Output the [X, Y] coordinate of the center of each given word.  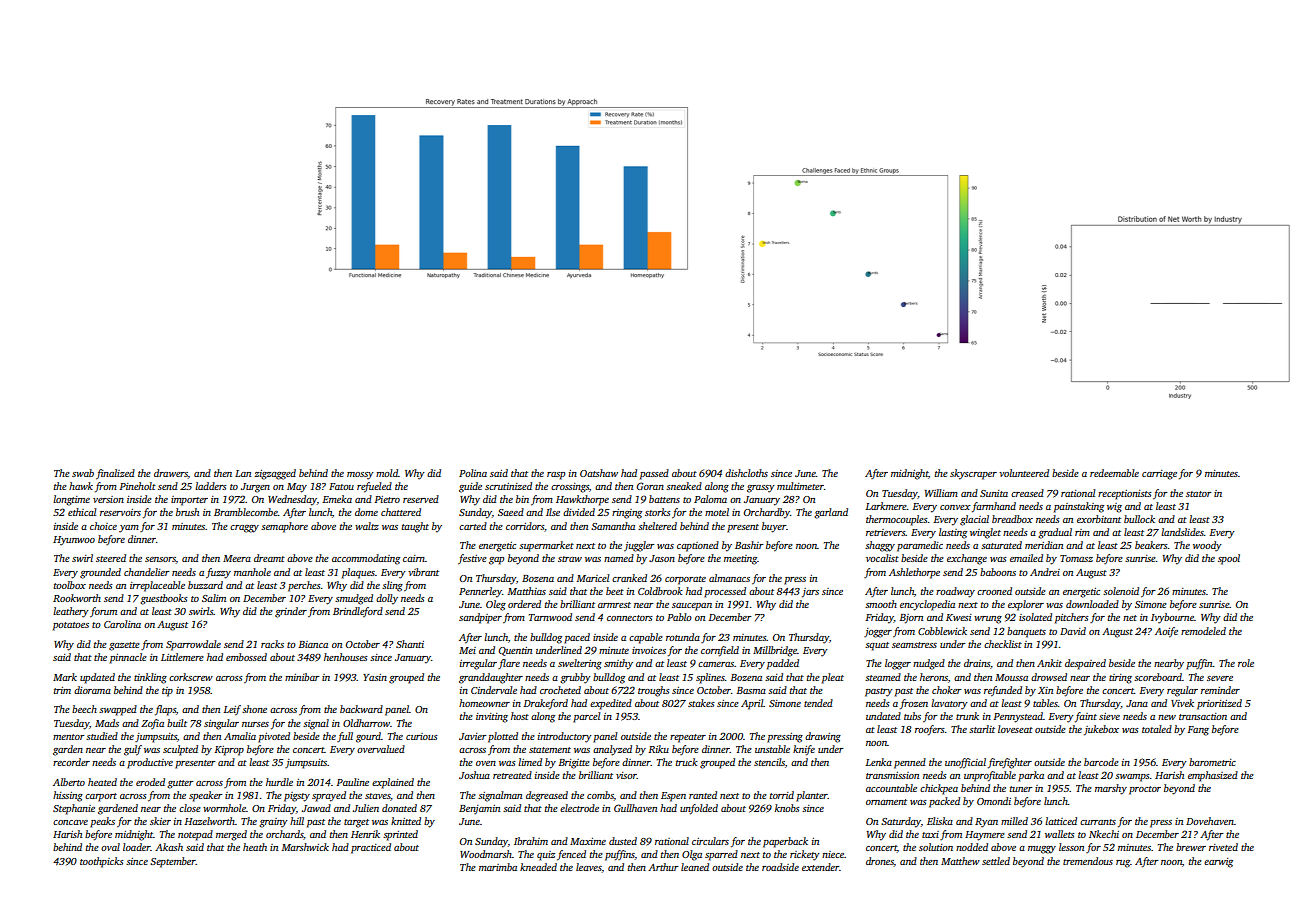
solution [936, 847]
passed [654, 474]
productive [150, 763]
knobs [787, 808]
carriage [1159, 475]
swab [83, 473]
